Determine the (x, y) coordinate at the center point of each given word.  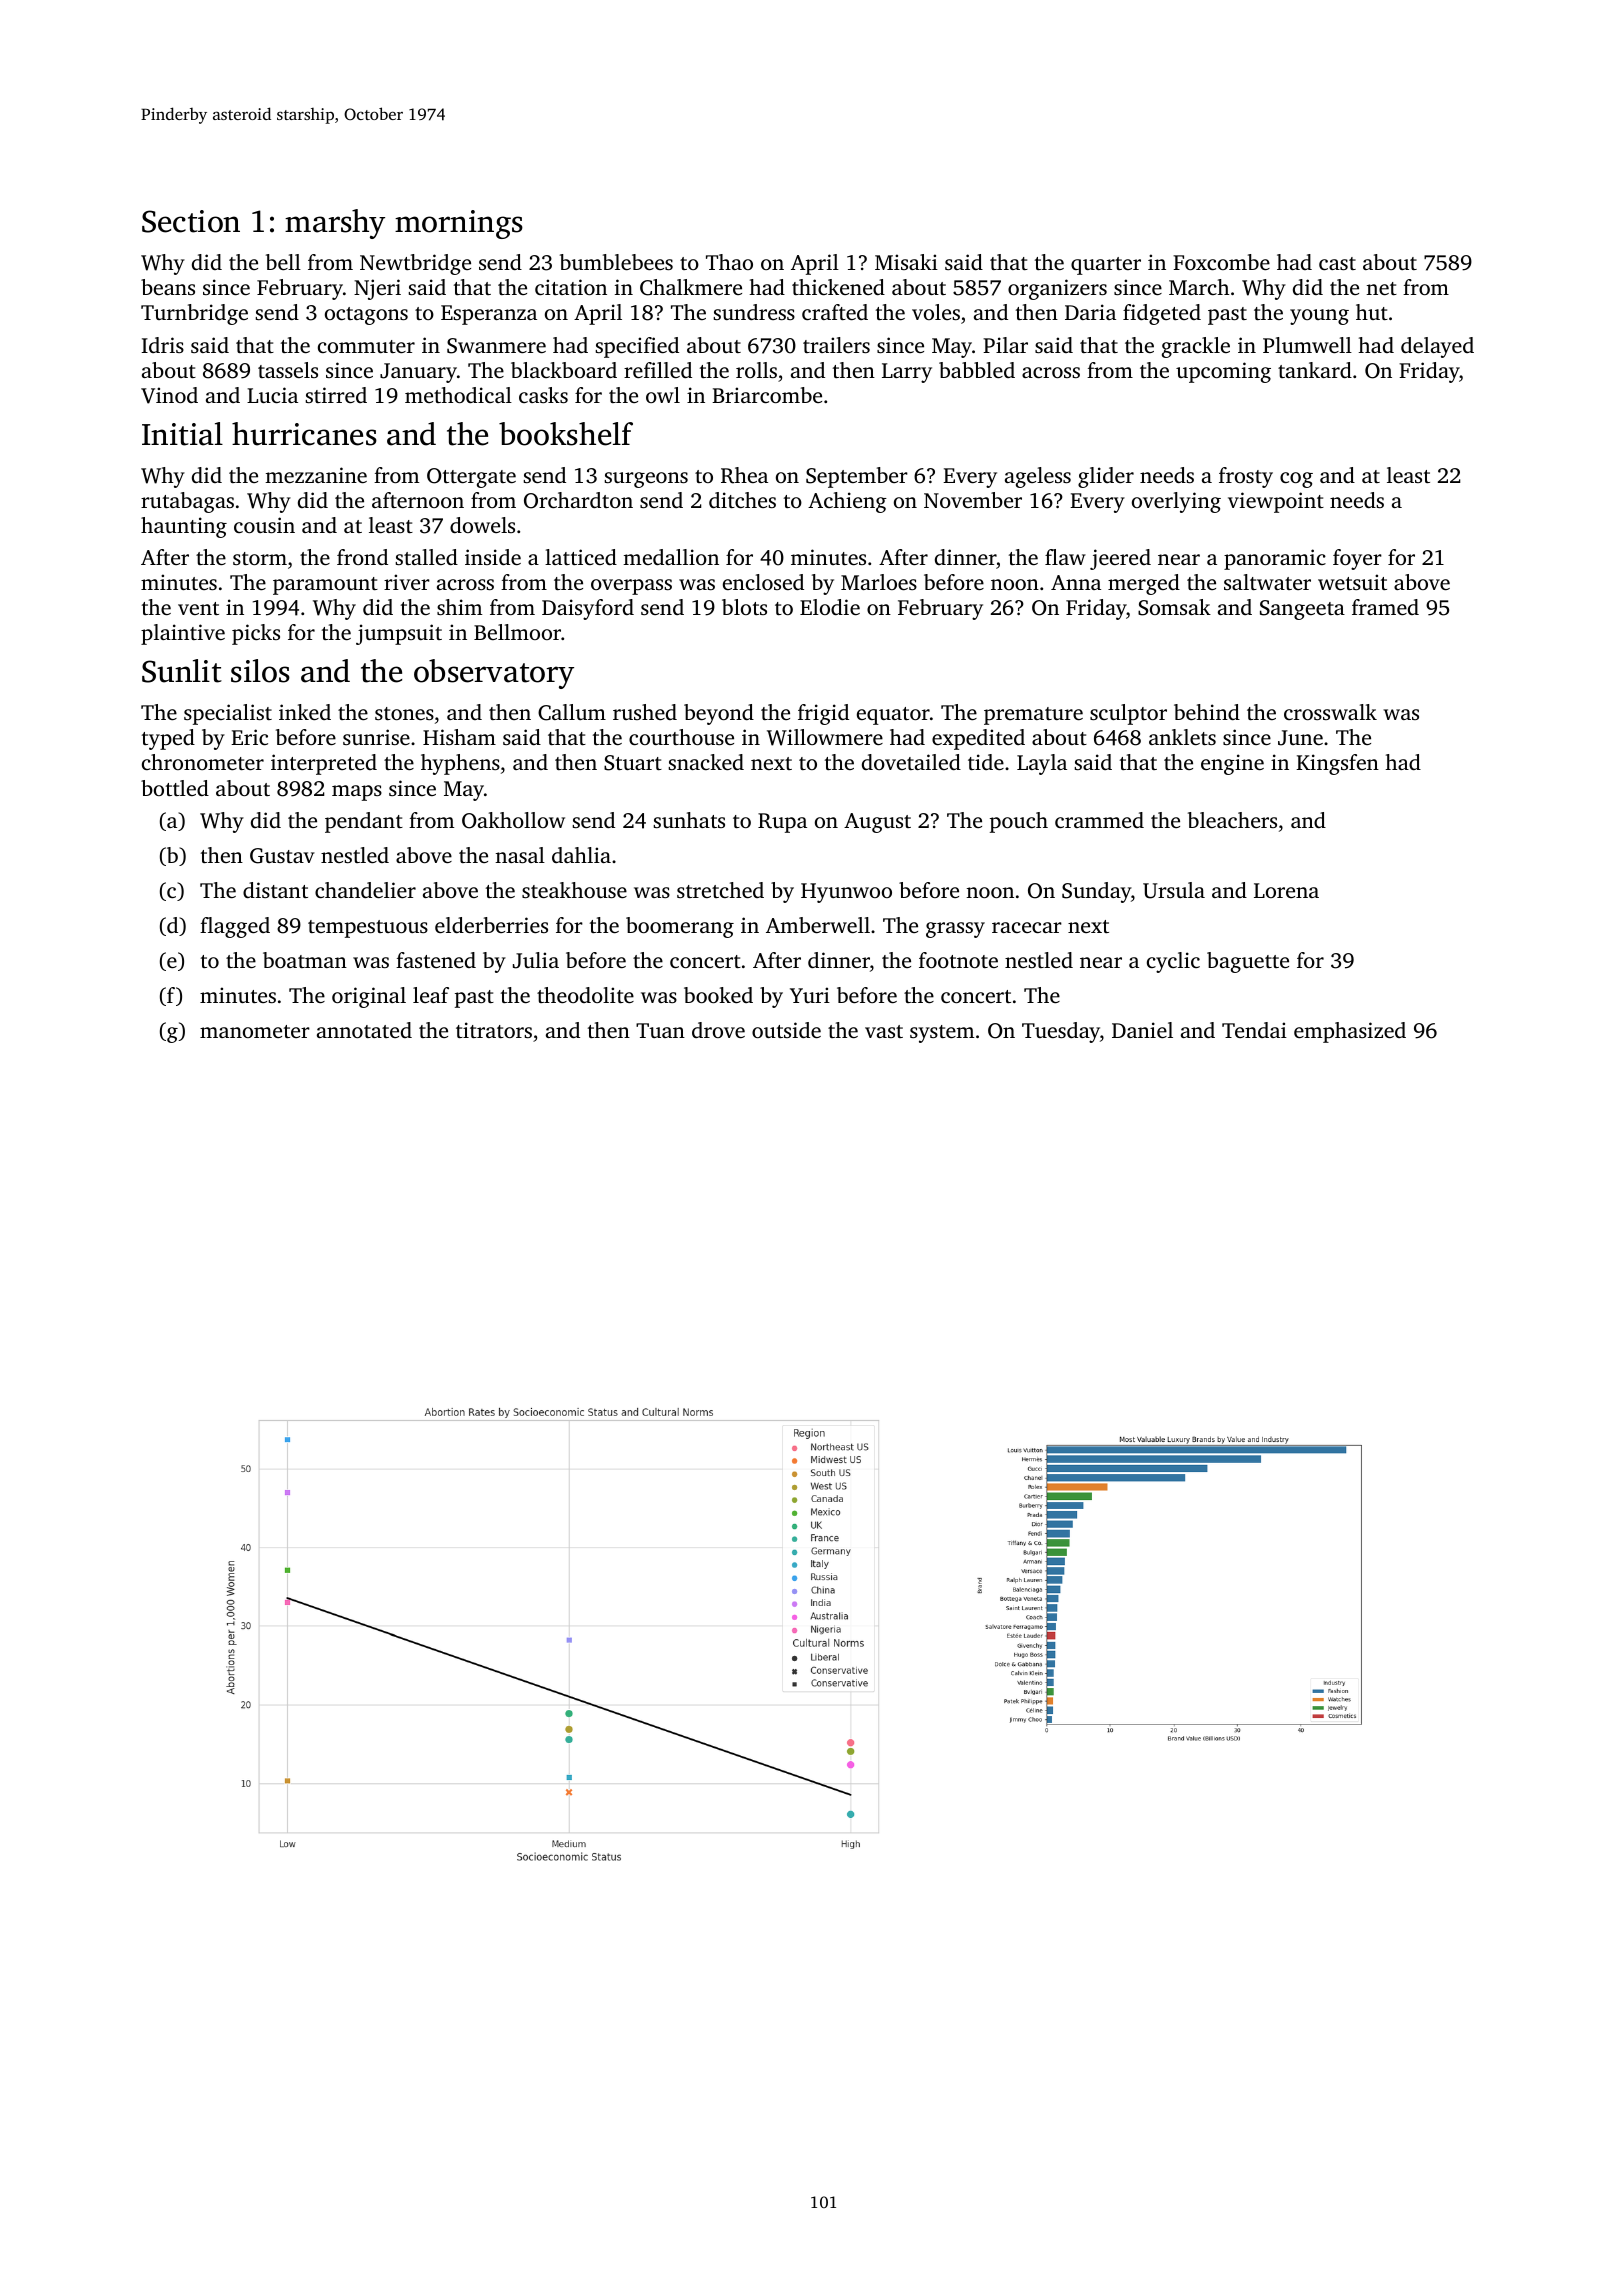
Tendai (1254, 1030)
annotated (364, 1030)
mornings (459, 224)
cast (1337, 263)
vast (884, 1031)
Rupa (782, 823)
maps (357, 793)
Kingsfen (1337, 764)
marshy (335, 224)
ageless (1038, 477)
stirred (336, 395)
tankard (1315, 370)
